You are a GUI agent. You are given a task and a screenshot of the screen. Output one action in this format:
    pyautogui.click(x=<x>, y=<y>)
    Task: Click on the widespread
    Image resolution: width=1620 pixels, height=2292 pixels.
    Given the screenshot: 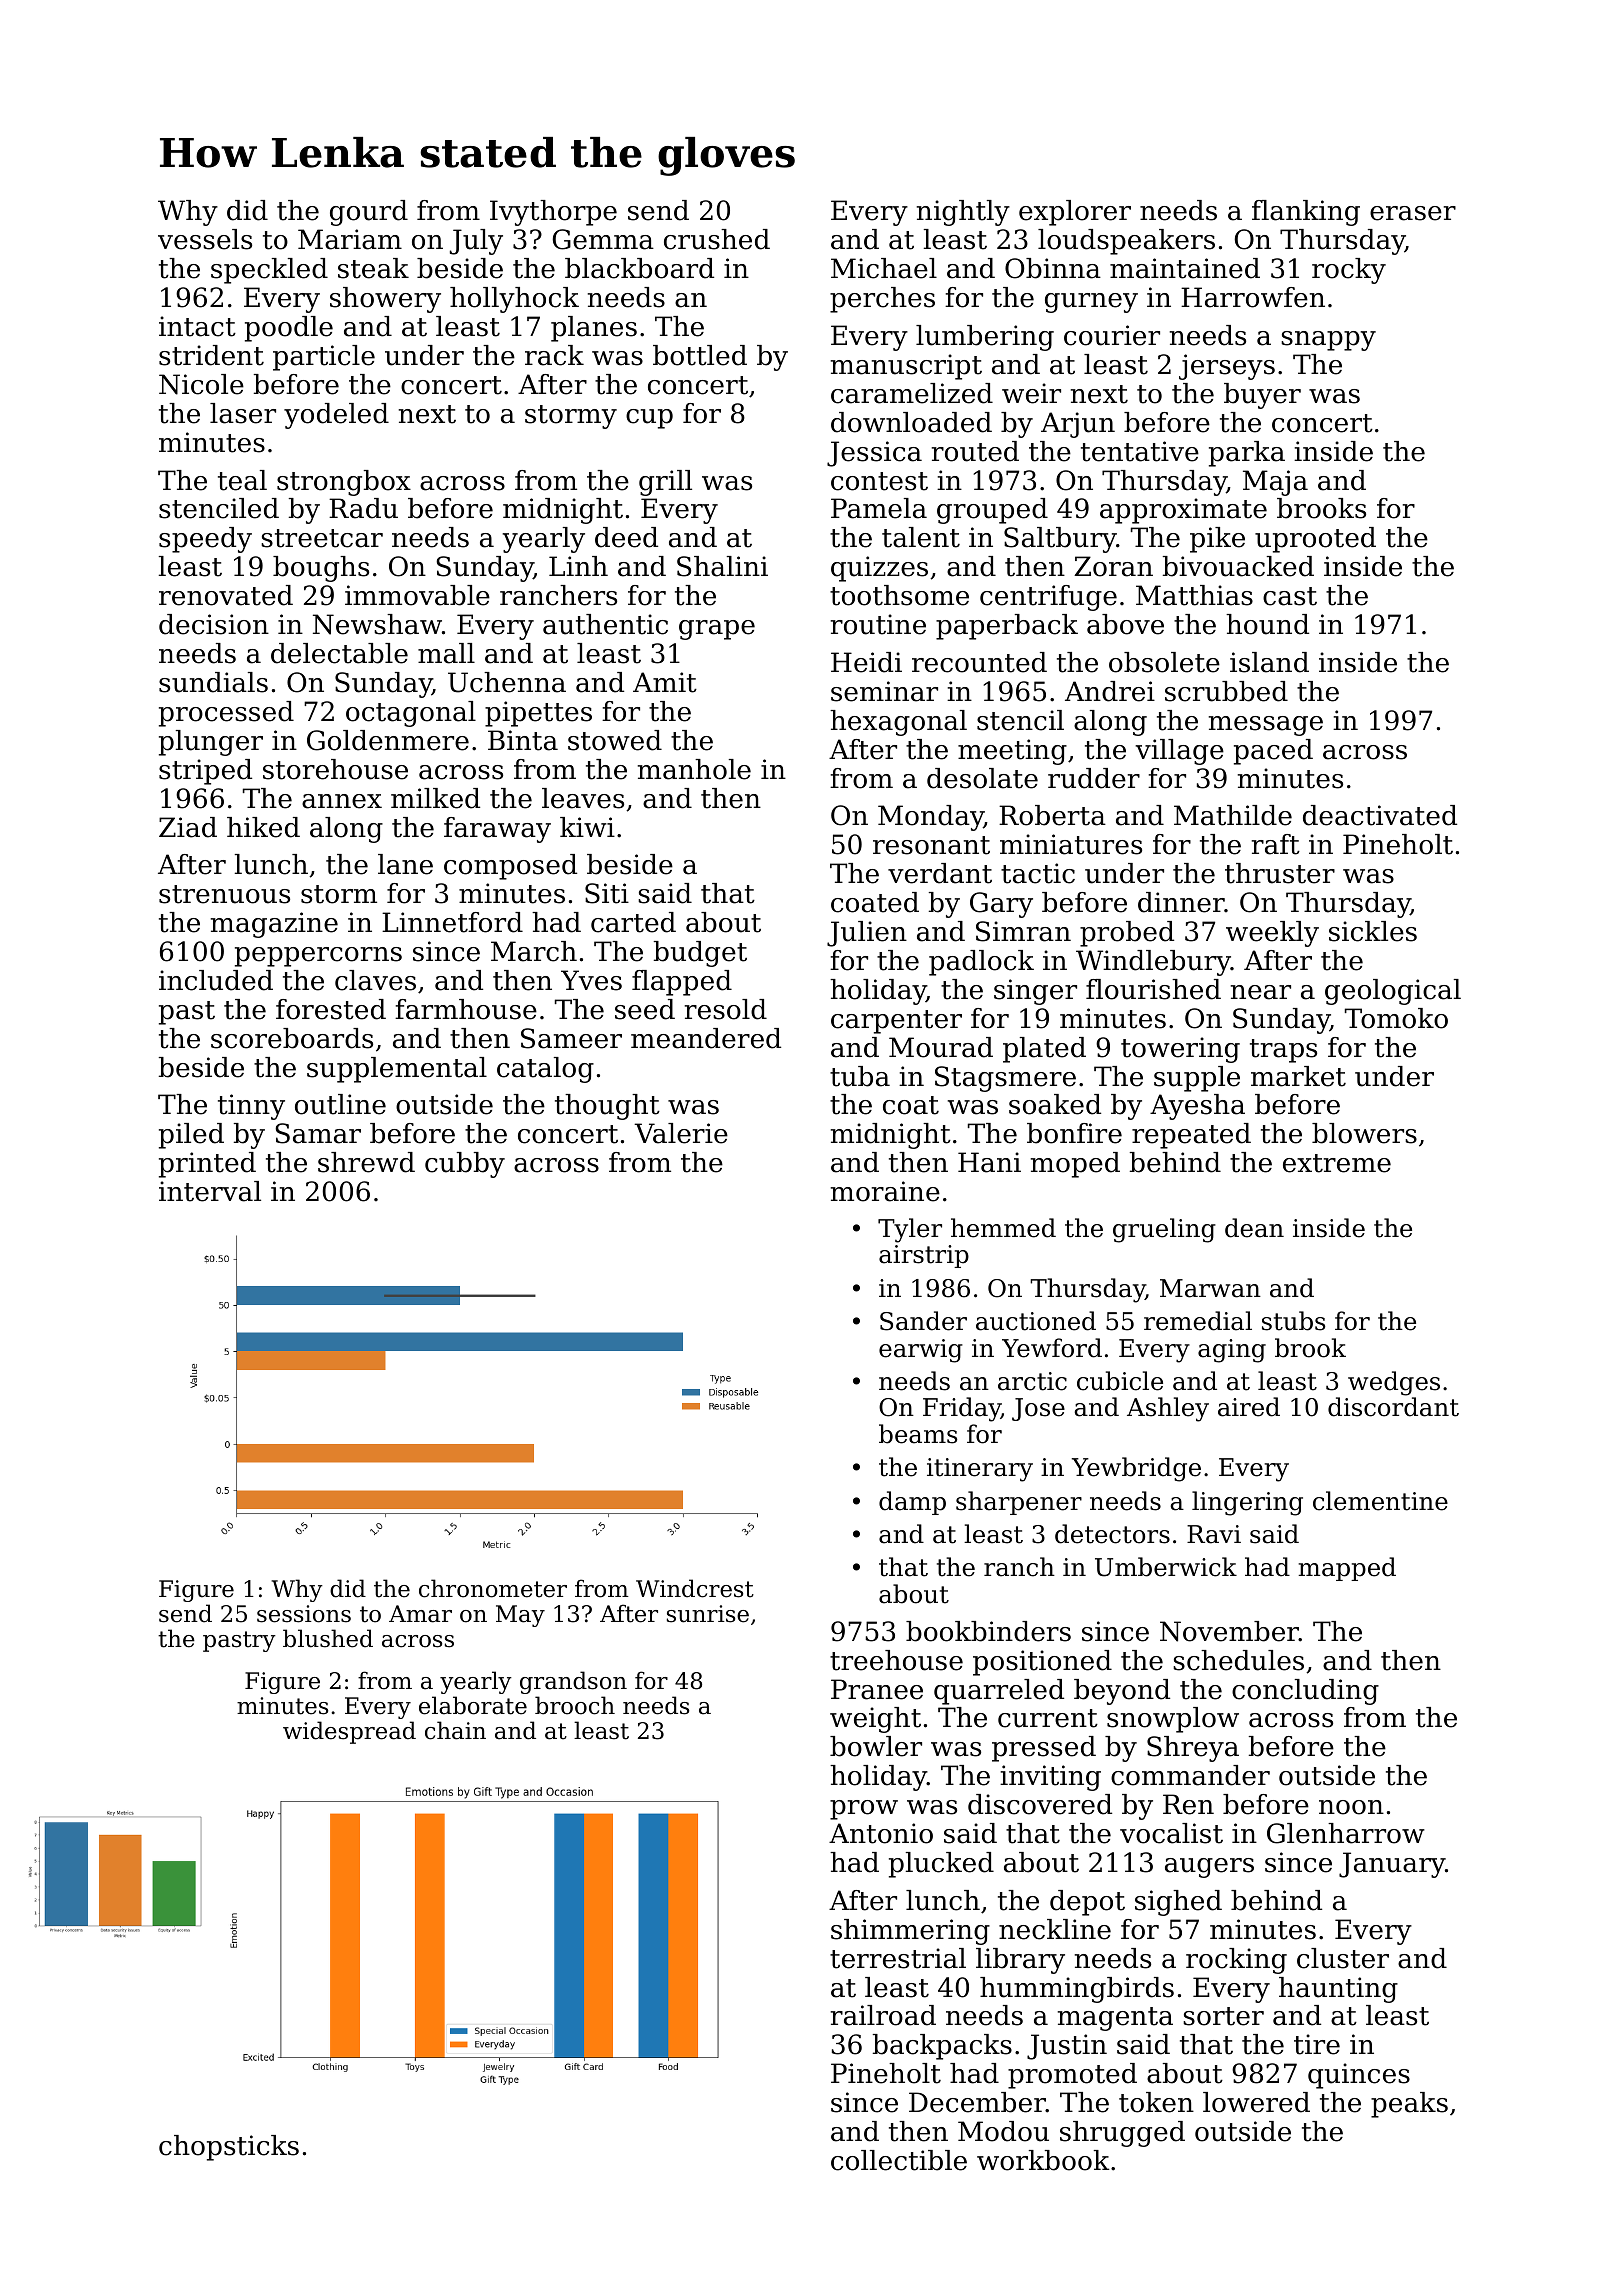 What is the action you would take?
    pyautogui.click(x=349, y=1732)
